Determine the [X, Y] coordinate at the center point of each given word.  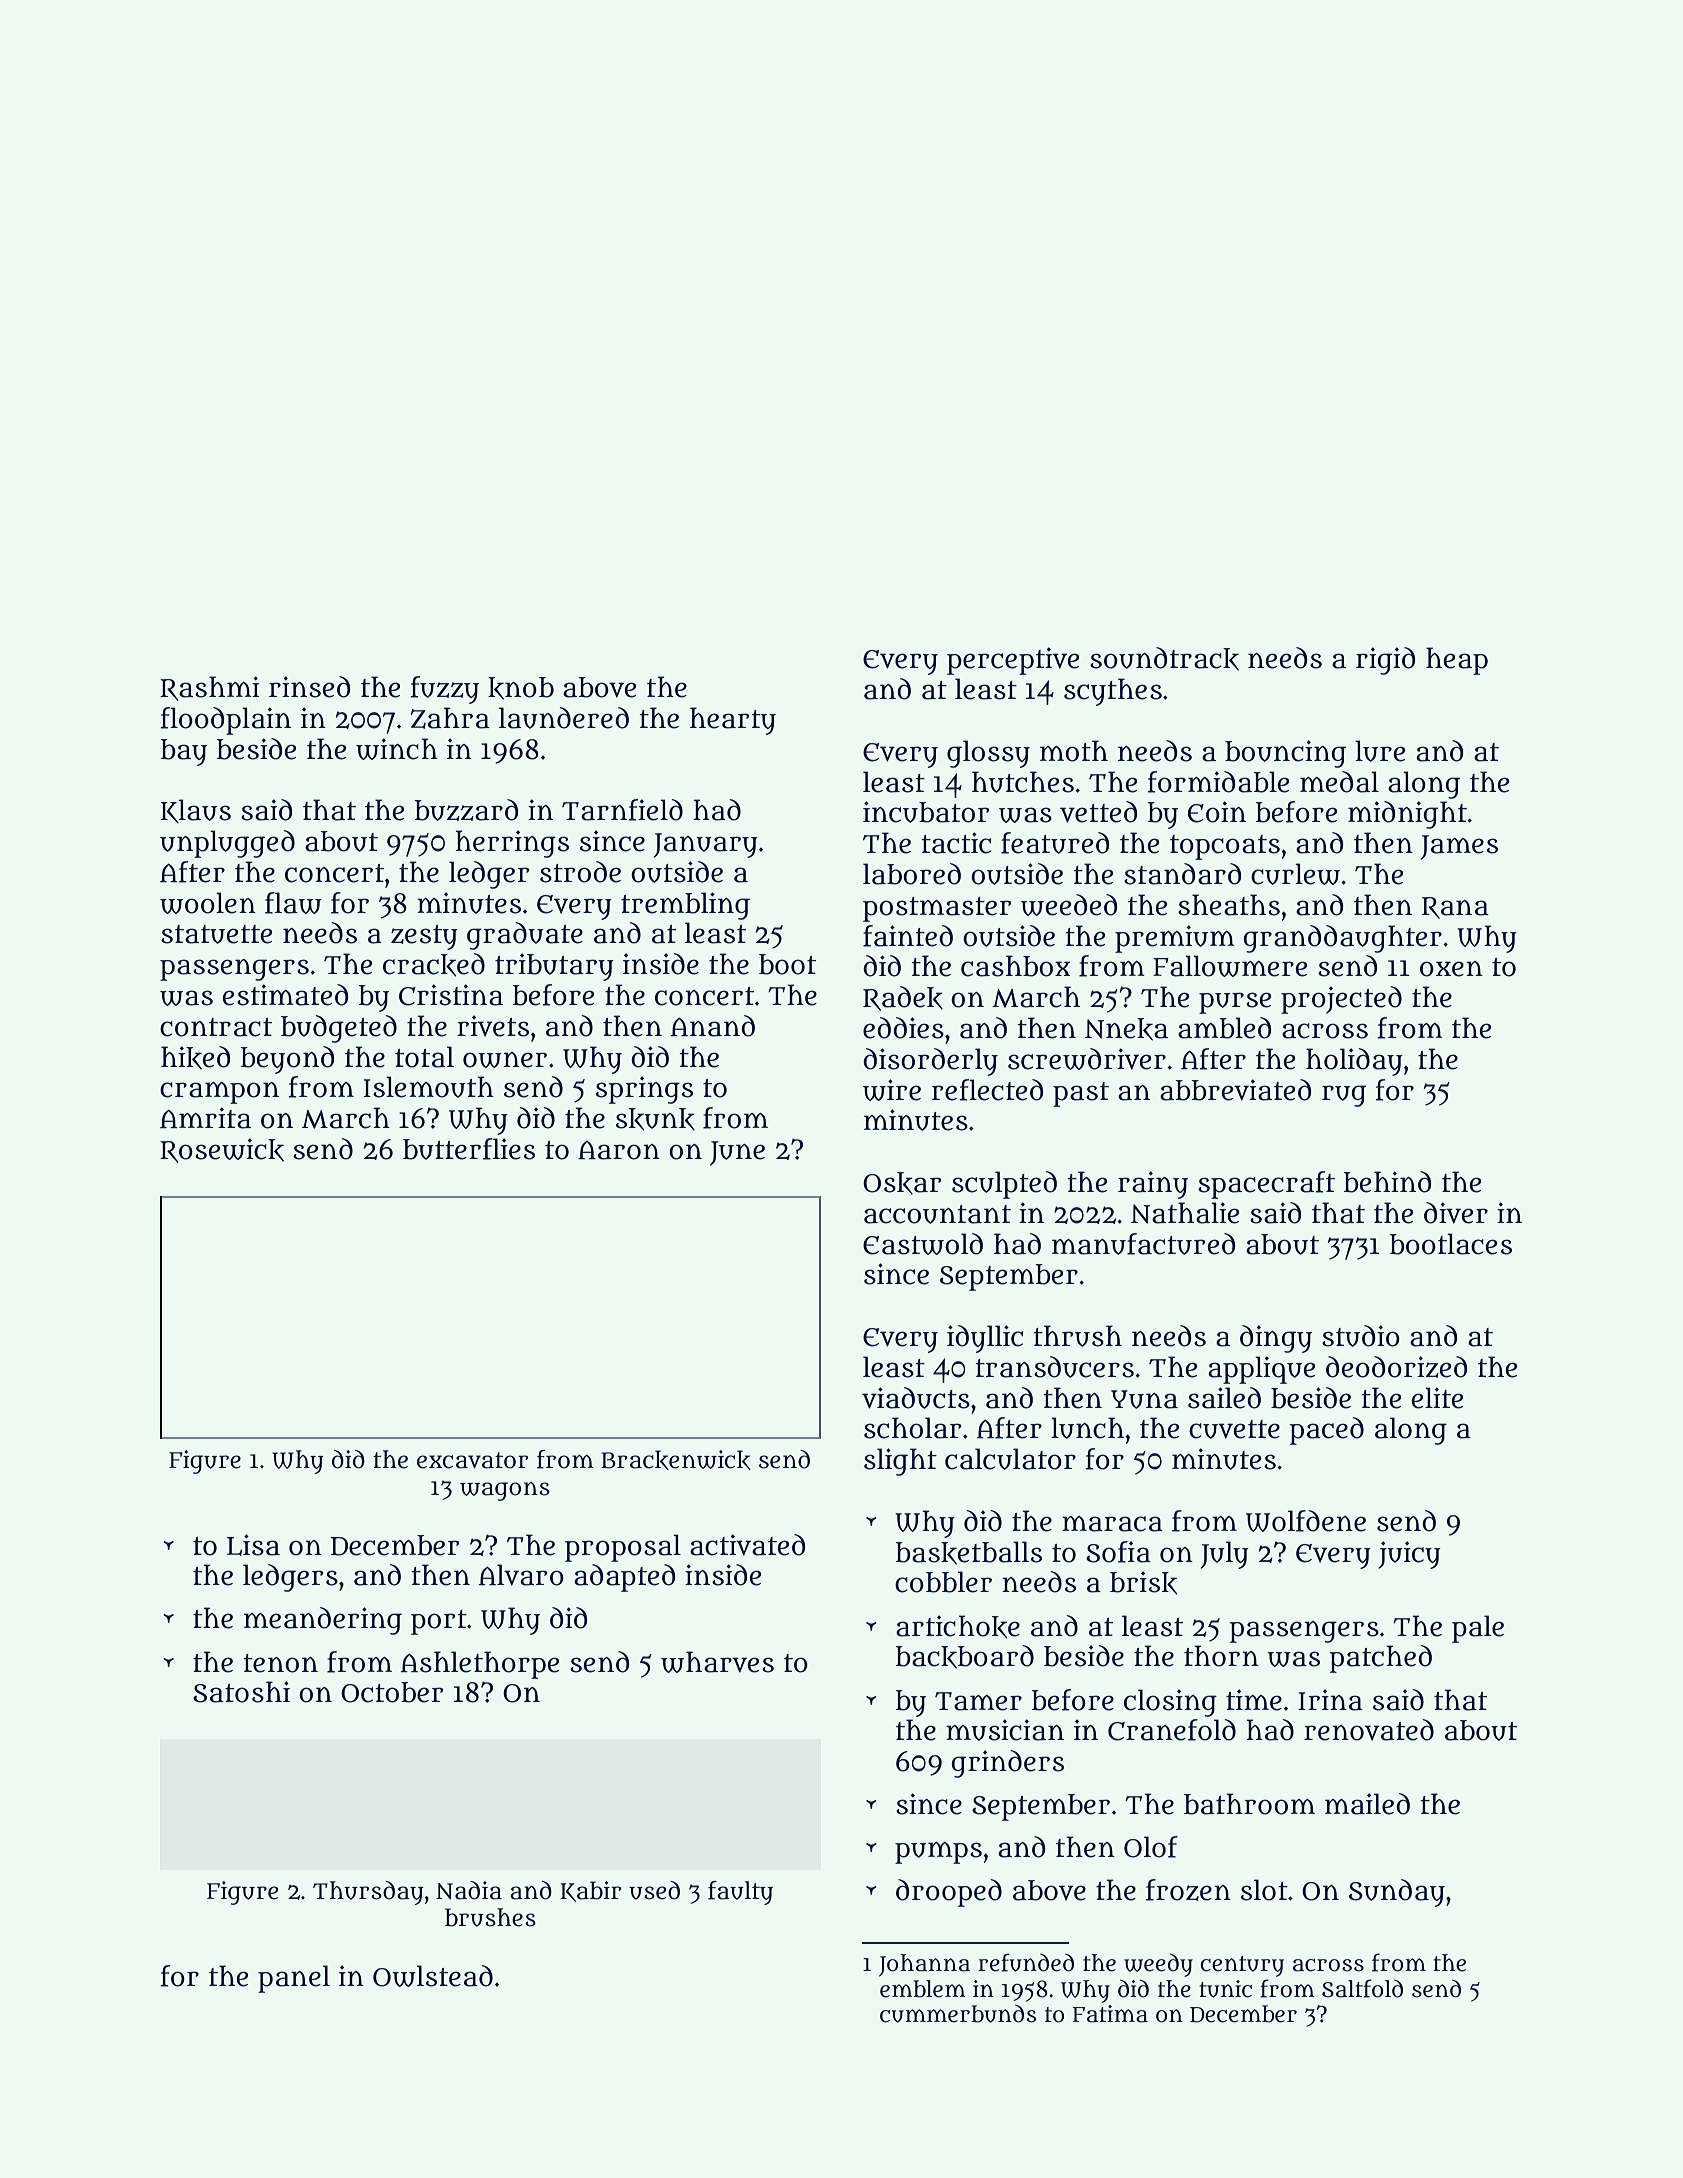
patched [1380, 1659]
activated [747, 1545]
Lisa [253, 1545]
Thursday [368, 1893]
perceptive [1013, 661]
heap [1457, 661]
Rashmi [209, 688]
